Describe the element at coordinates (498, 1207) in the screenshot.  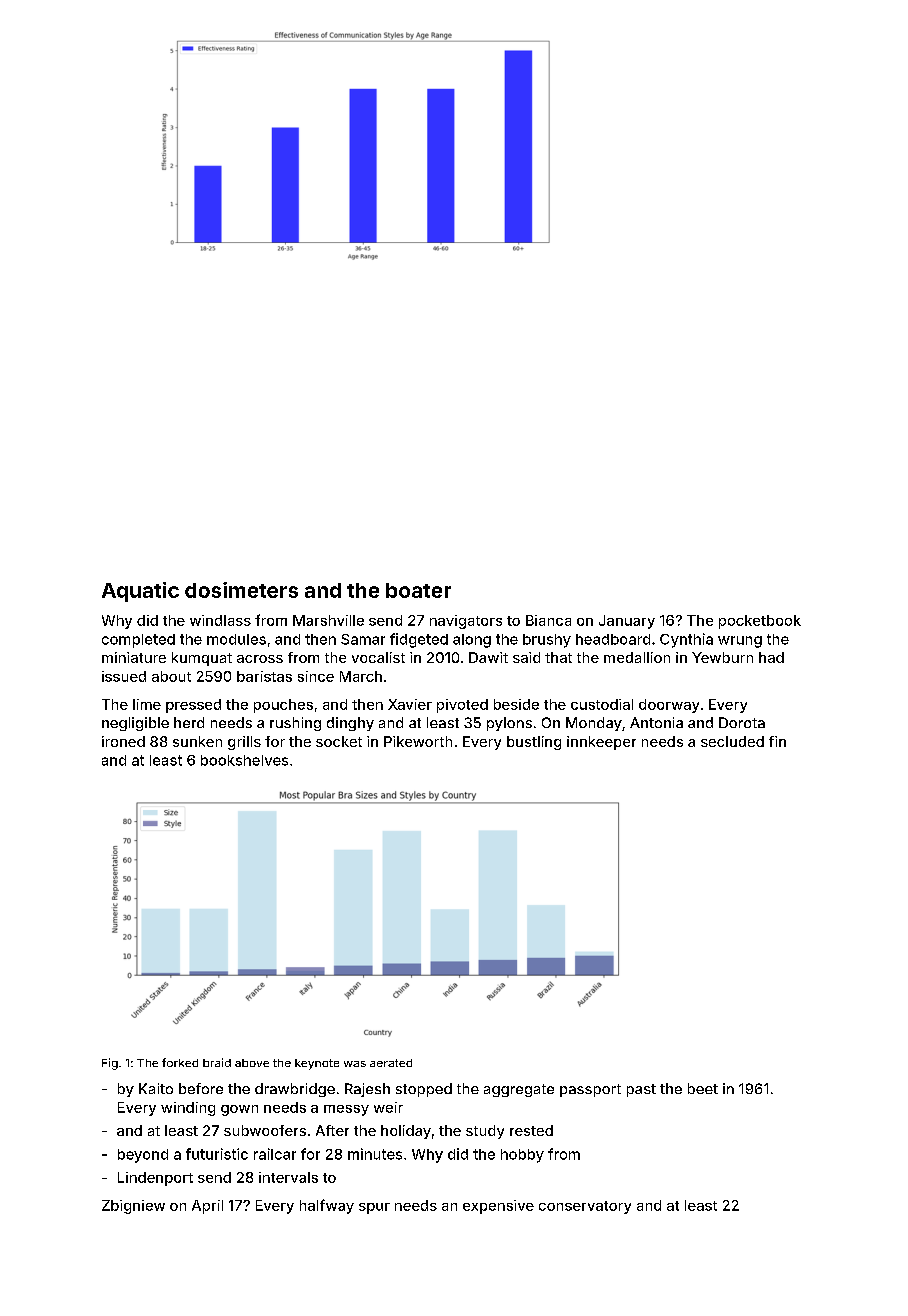
I see `expensive` at that location.
